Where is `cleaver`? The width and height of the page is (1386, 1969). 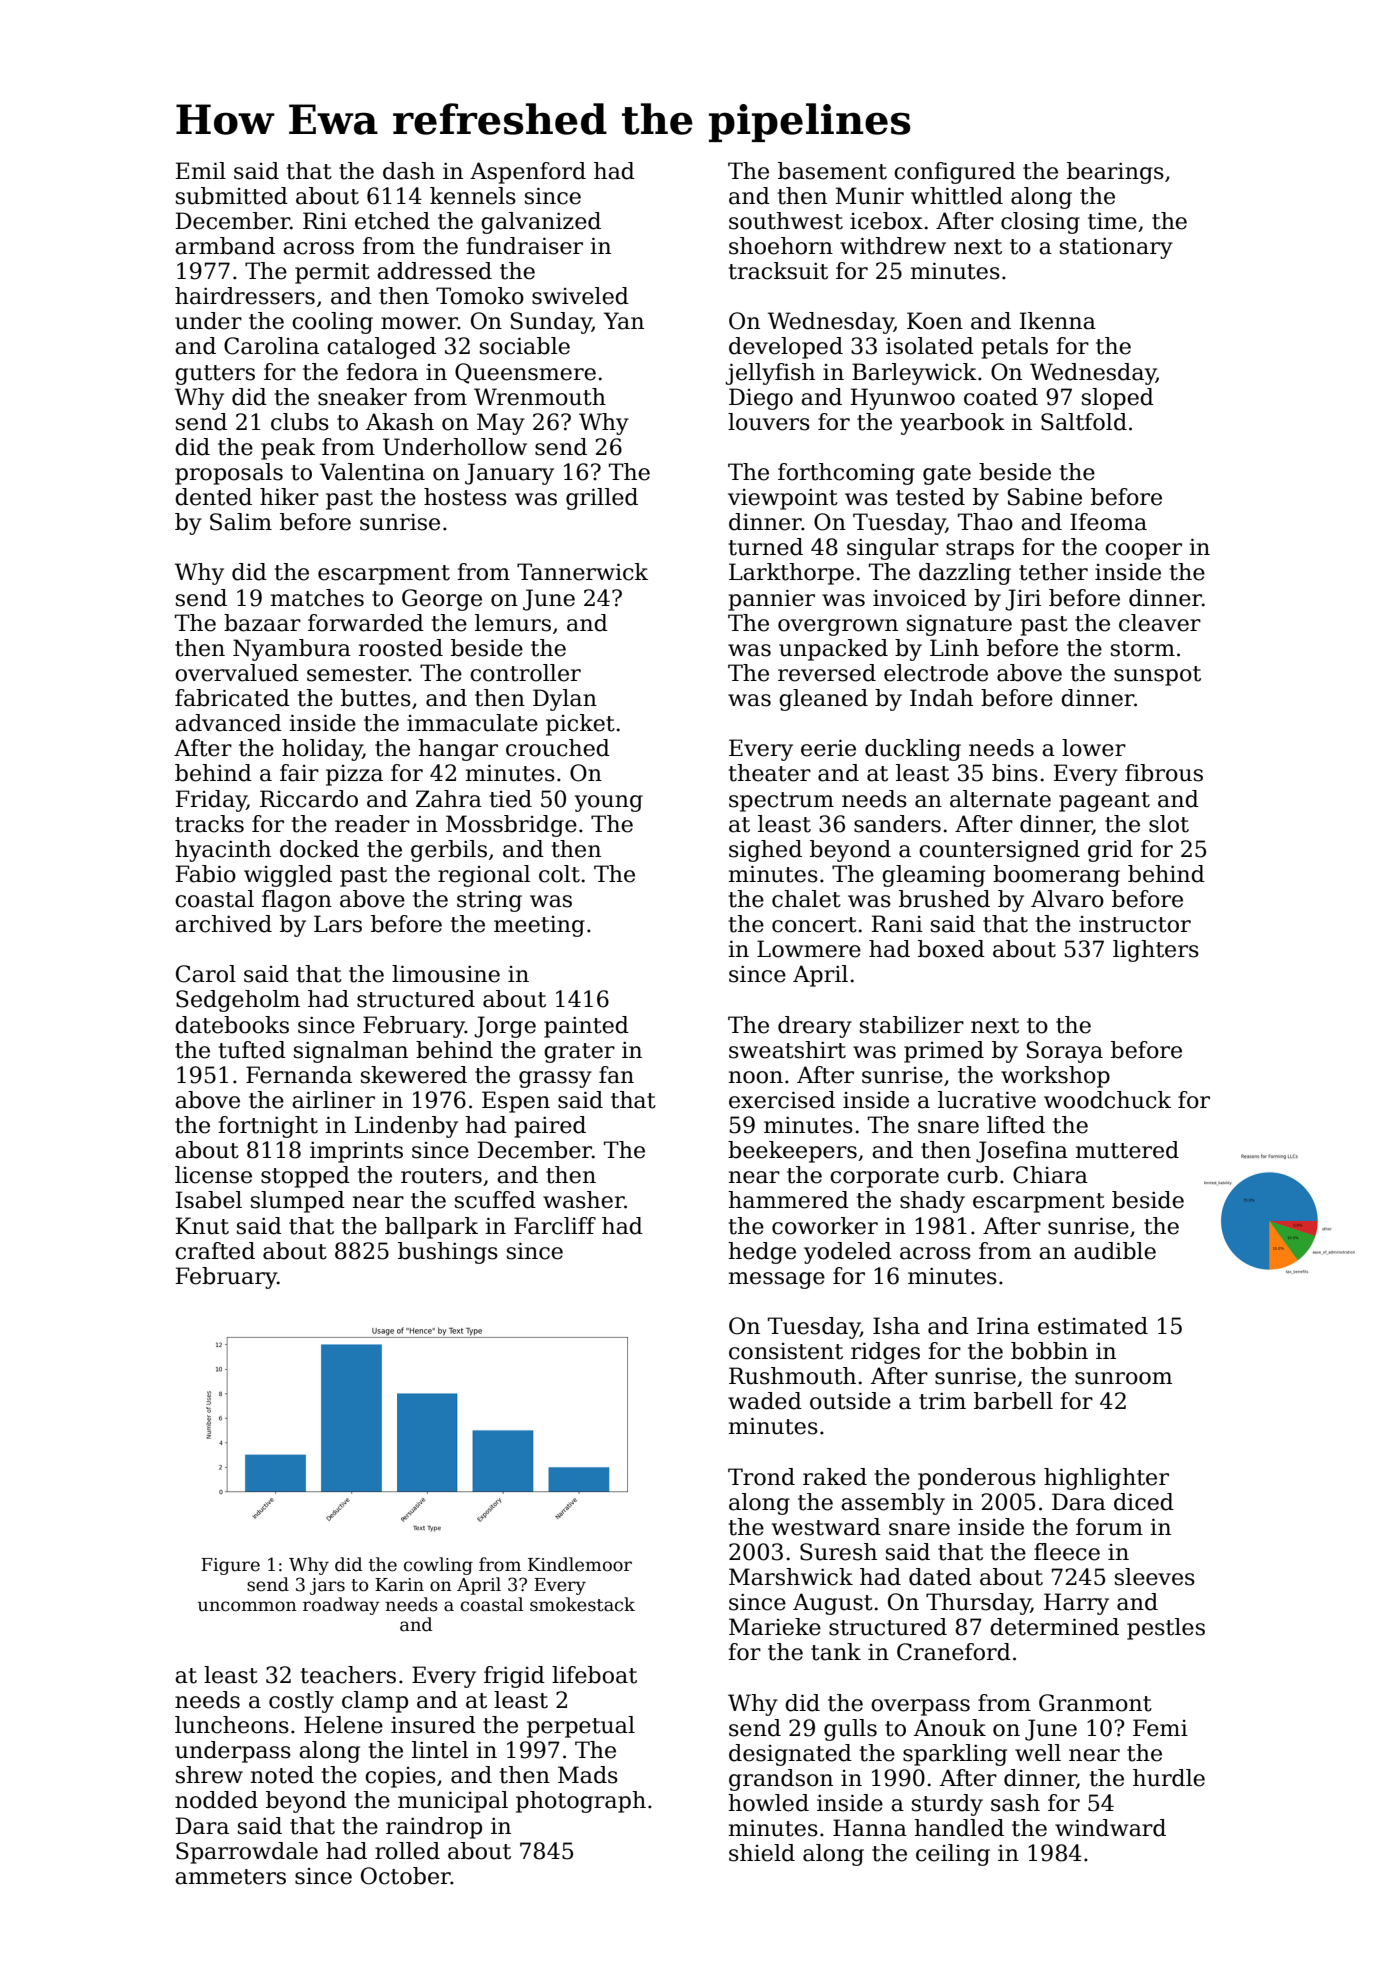
cleaver is located at coordinates (1160, 623).
